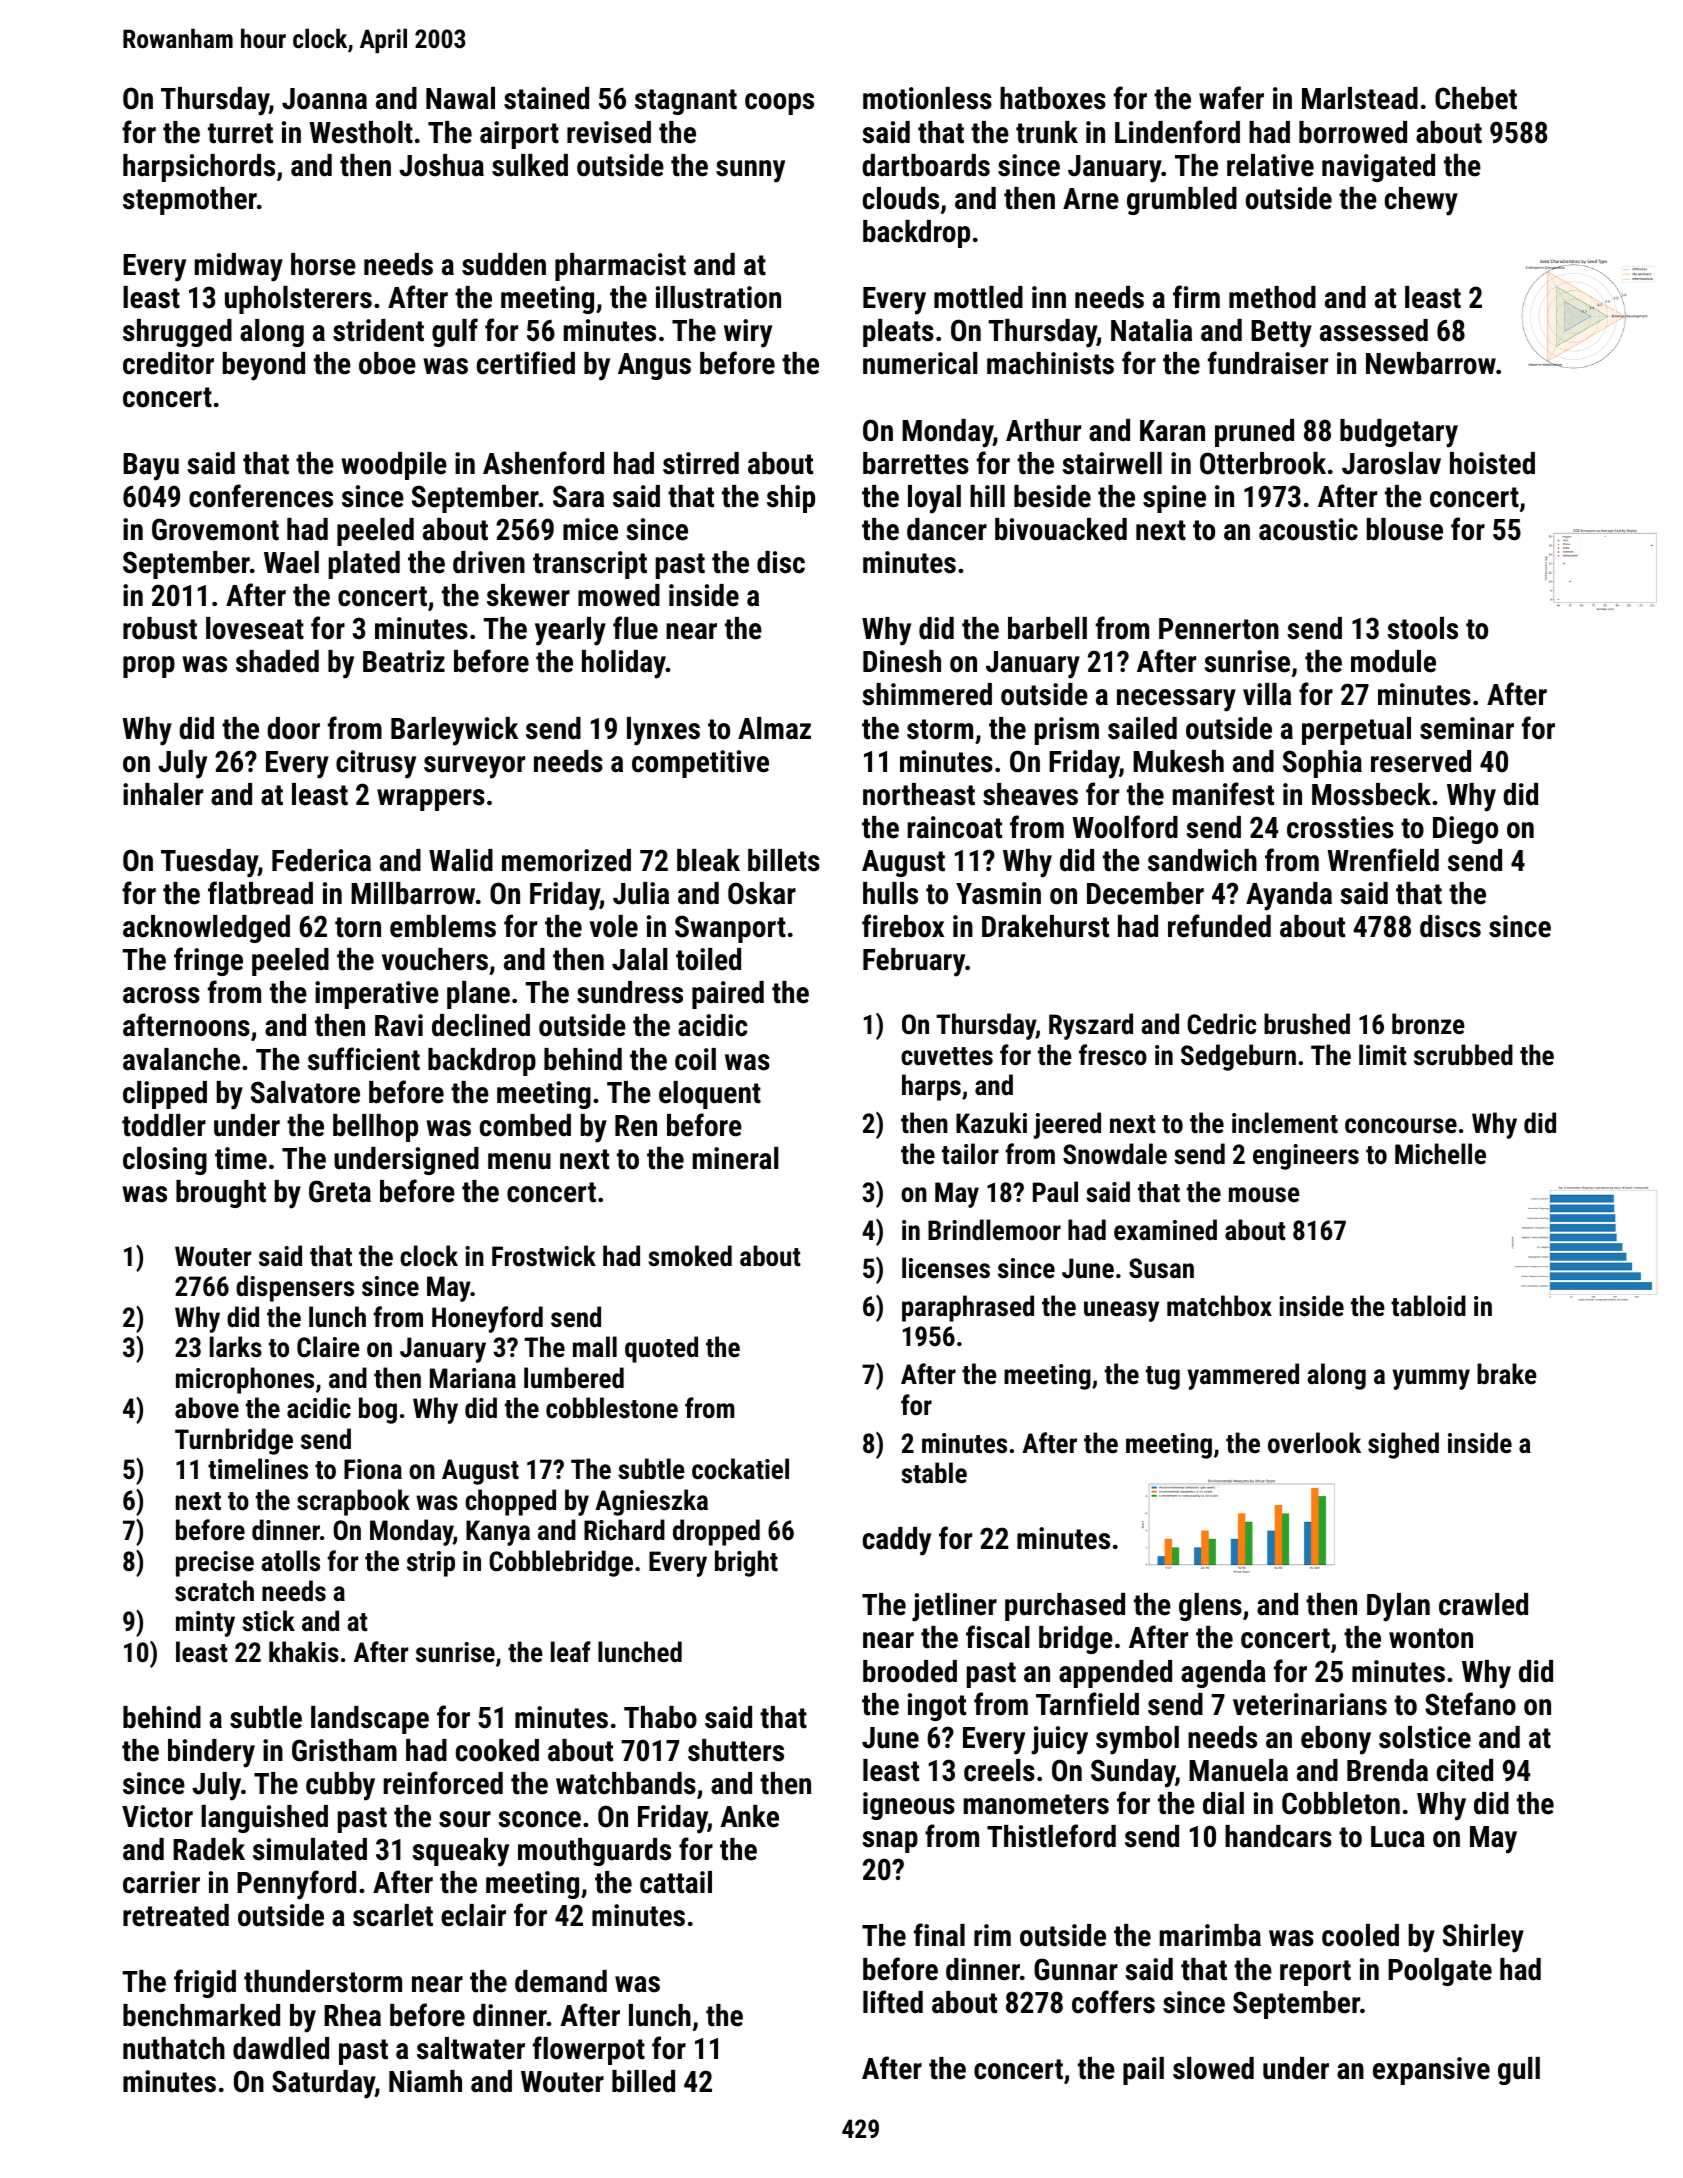 This screenshot has width=1683, height=2178. I want to click on benchmarked, so click(201, 2015).
